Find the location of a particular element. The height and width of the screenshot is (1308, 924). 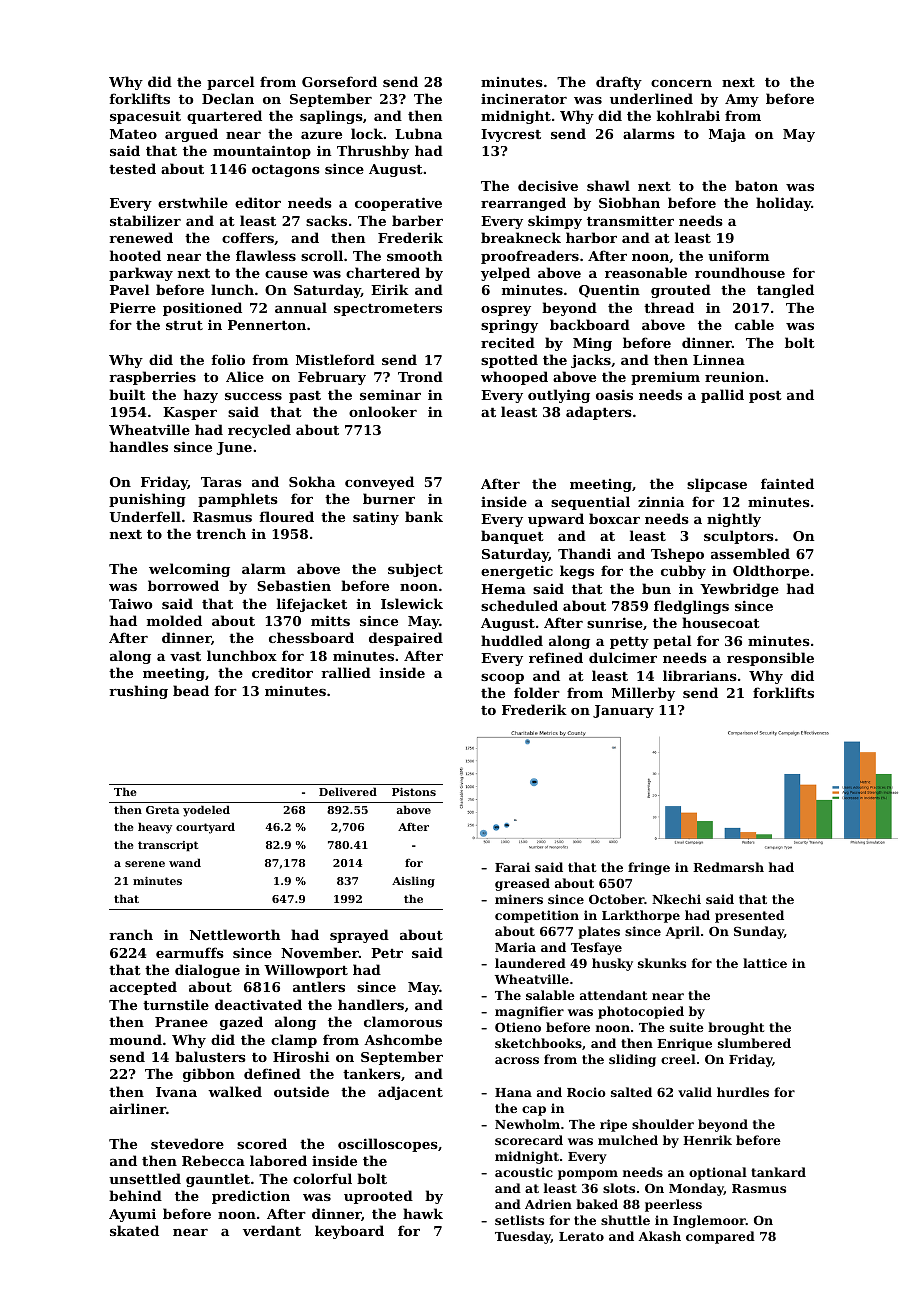

Underfell is located at coordinates (145, 516).
